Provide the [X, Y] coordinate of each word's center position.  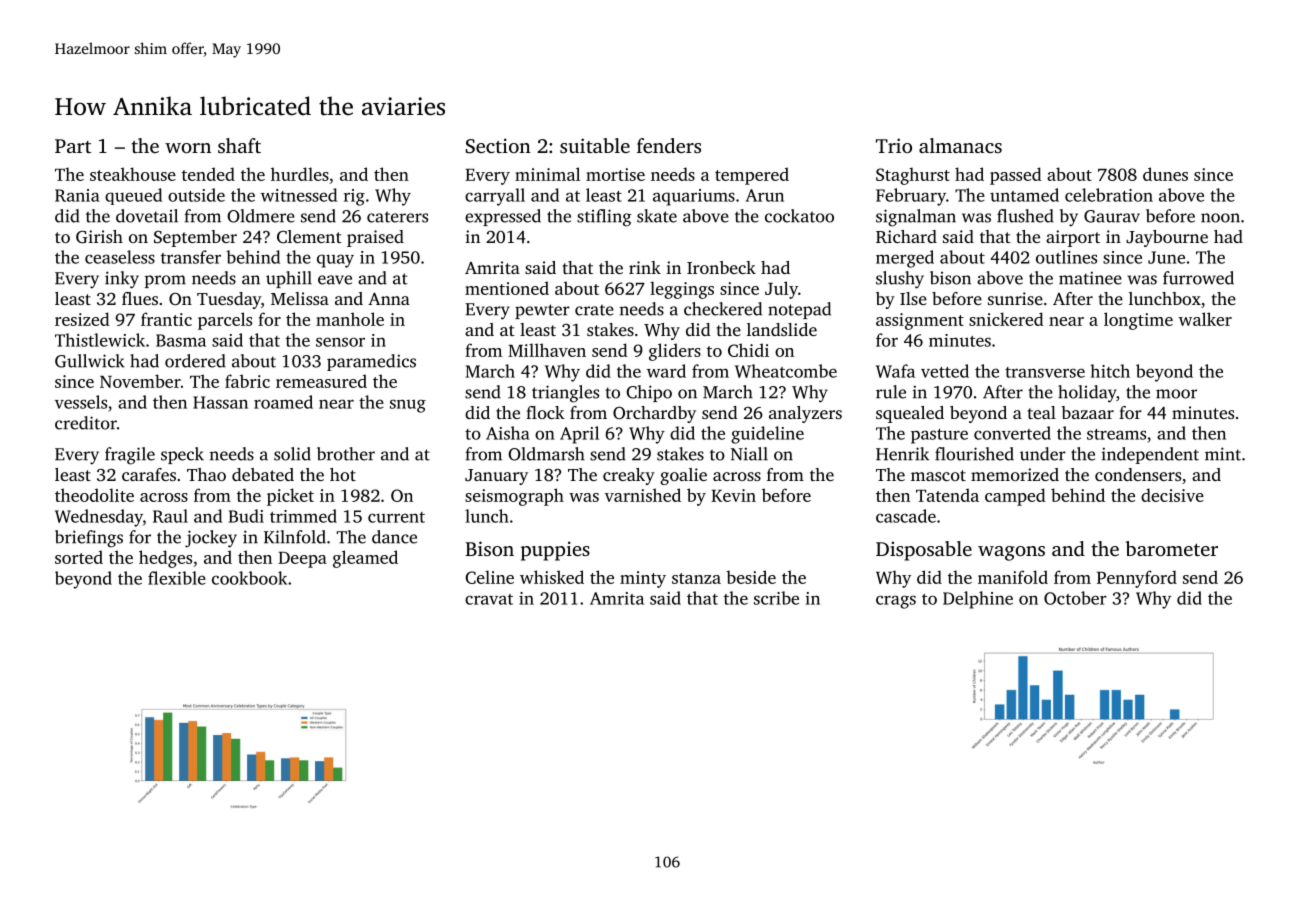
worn [188, 148]
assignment [920, 321]
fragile [130, 456]
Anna [389, 298]
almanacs [960, 145]
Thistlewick [100, 340]
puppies [555, 551]
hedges [165, 559]
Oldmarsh [546, 454]
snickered [1006, 319]
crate [594, 310]
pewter [542, 311]
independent [1150, 455]
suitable [595, 145]
